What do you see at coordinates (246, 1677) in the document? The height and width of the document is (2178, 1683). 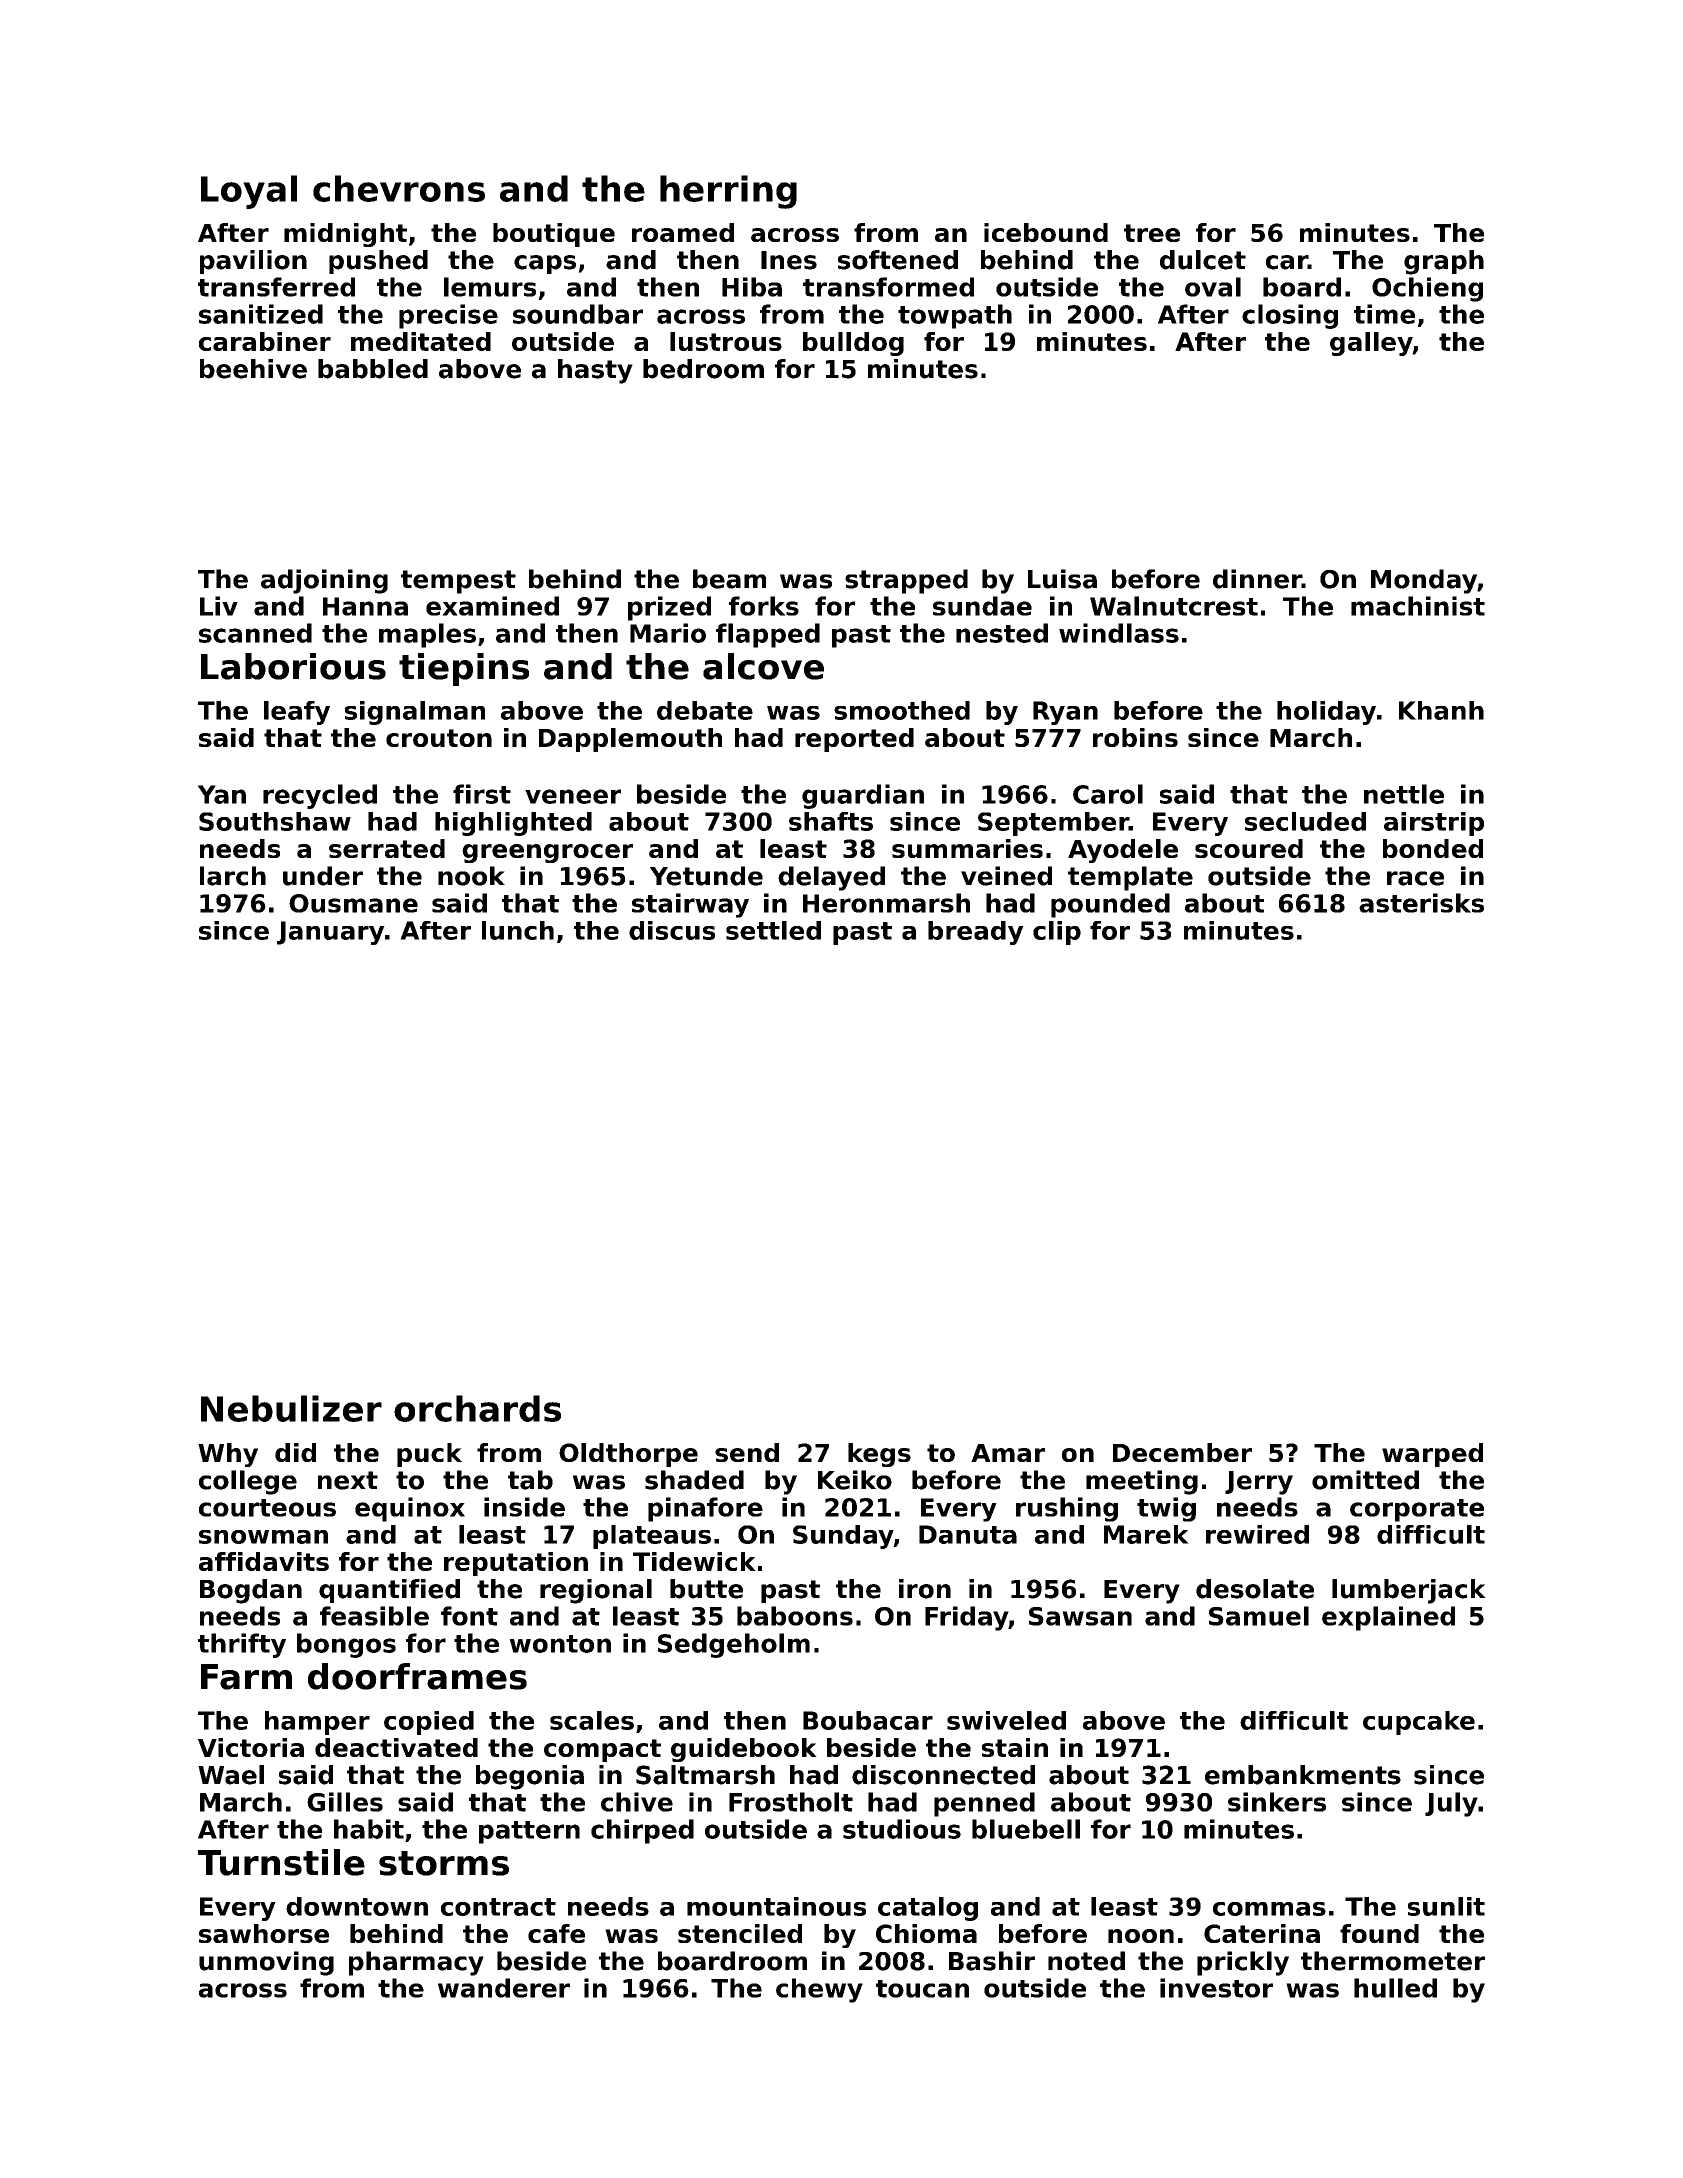 I see `Farm` at bounding box center [246, 1677].
